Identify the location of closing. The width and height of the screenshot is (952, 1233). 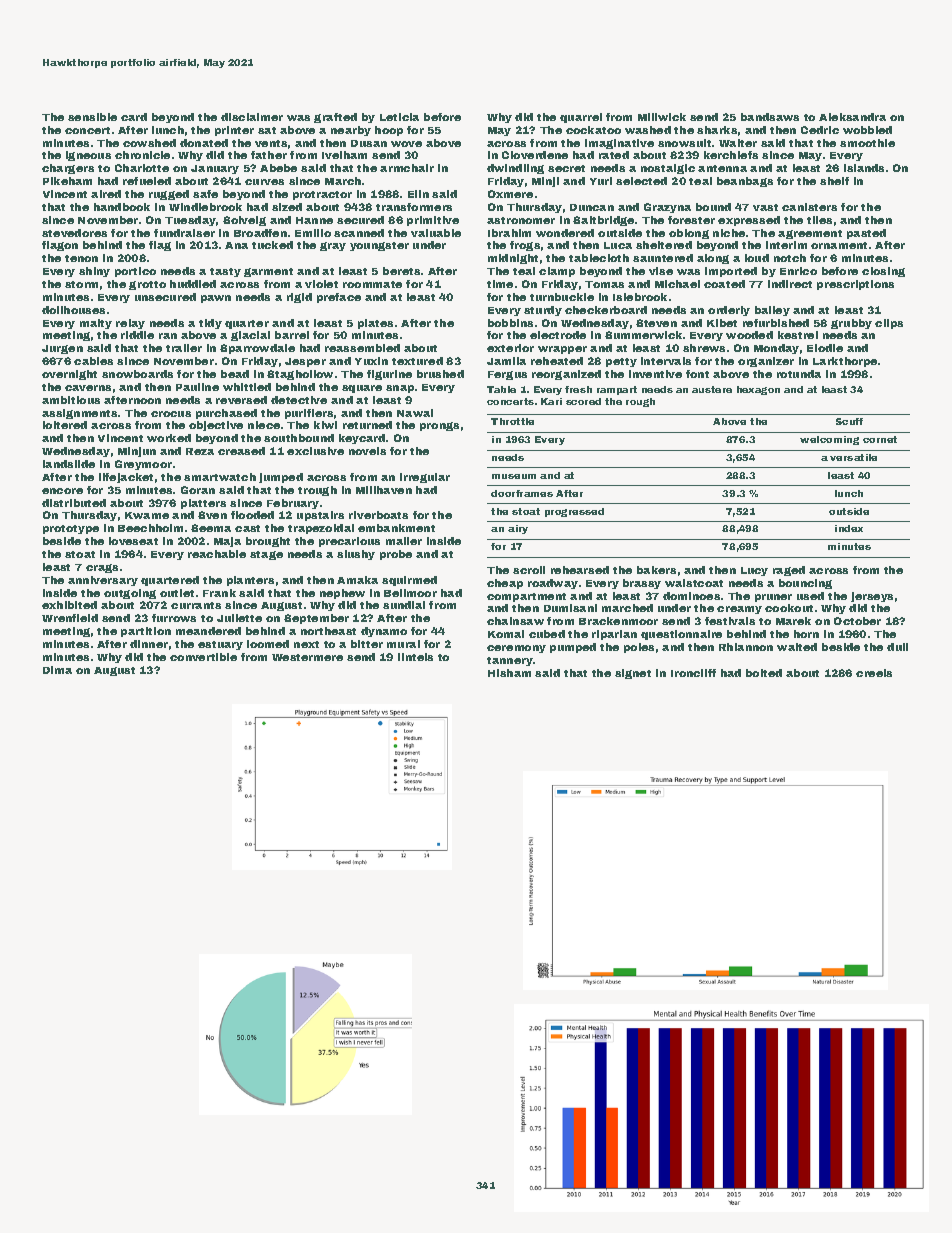
(883, 272).
